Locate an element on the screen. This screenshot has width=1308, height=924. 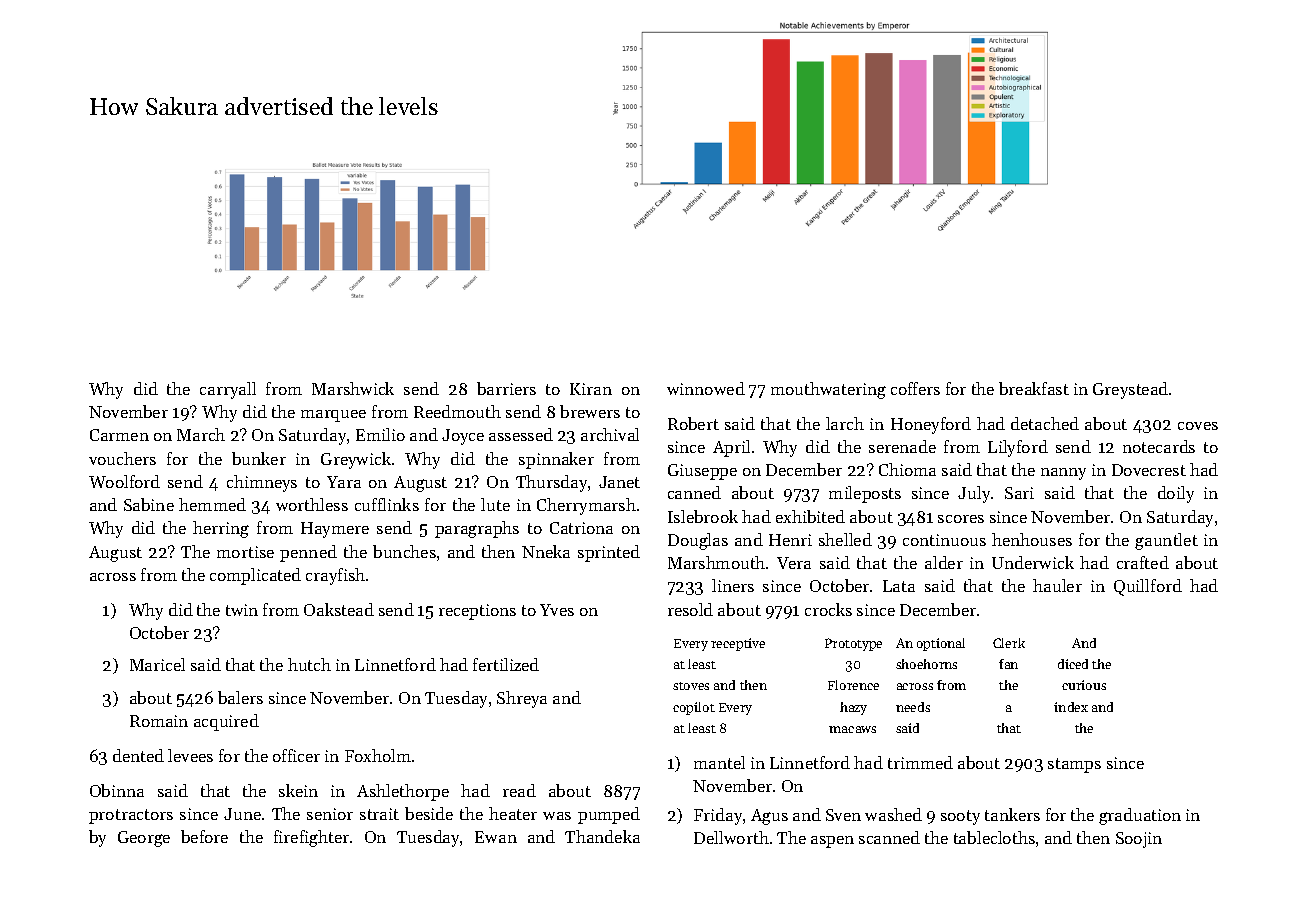
aspen is located at coordinates (832, 842).
